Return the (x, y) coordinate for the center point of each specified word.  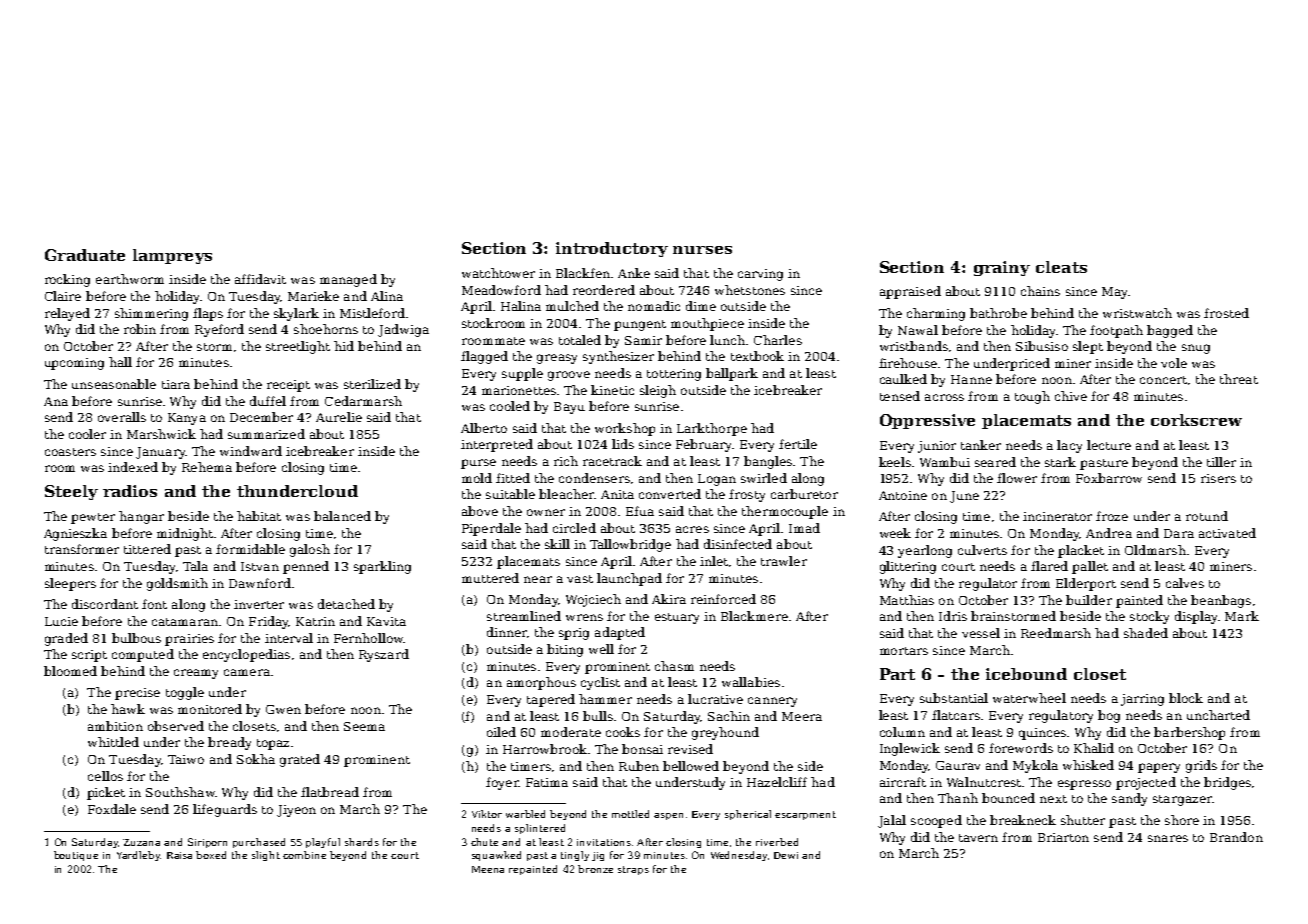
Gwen (283, 709)
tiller (1221, 462)
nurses (702, 250)
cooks (623, 732)
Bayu (569, 408)
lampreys (172, 256)
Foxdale (112, 809)
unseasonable (114, 384)
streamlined (524, 616)
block (1186, 698)
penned (306, 567)
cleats (1061, 267)
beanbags (1221, 601)
